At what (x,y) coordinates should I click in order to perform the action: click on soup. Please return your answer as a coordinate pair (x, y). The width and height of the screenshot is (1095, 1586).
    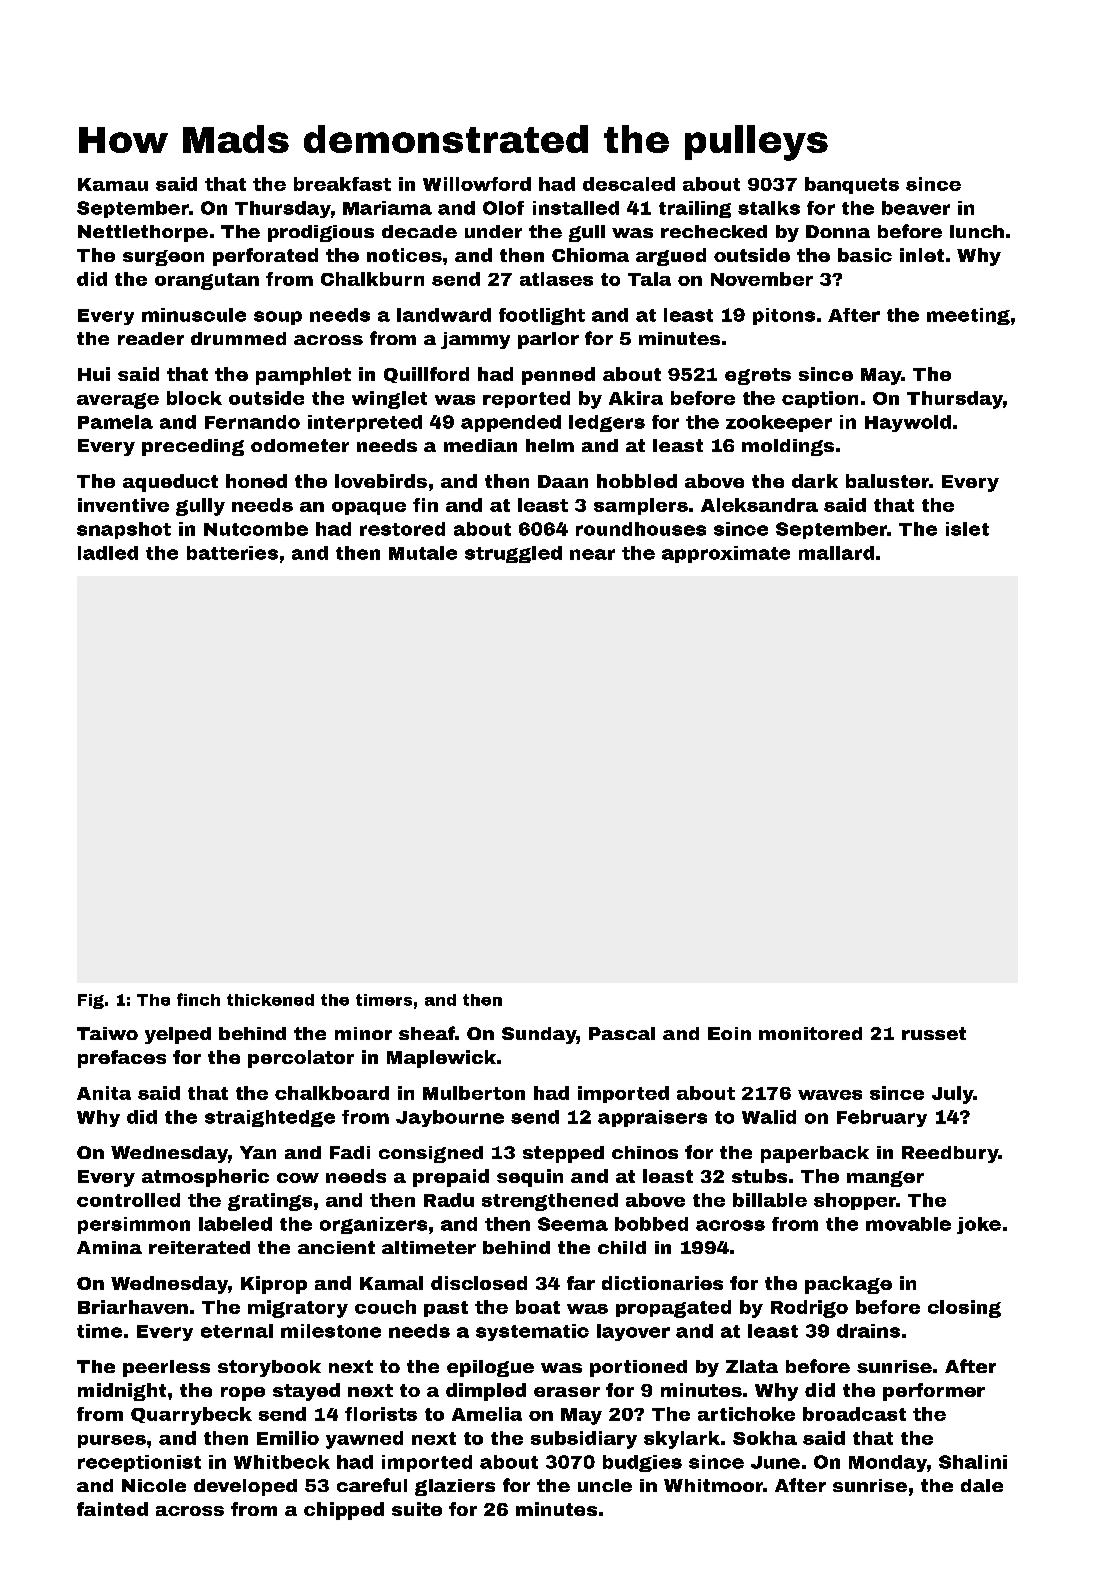
    Looking at the image, I should click on (278, 318).
